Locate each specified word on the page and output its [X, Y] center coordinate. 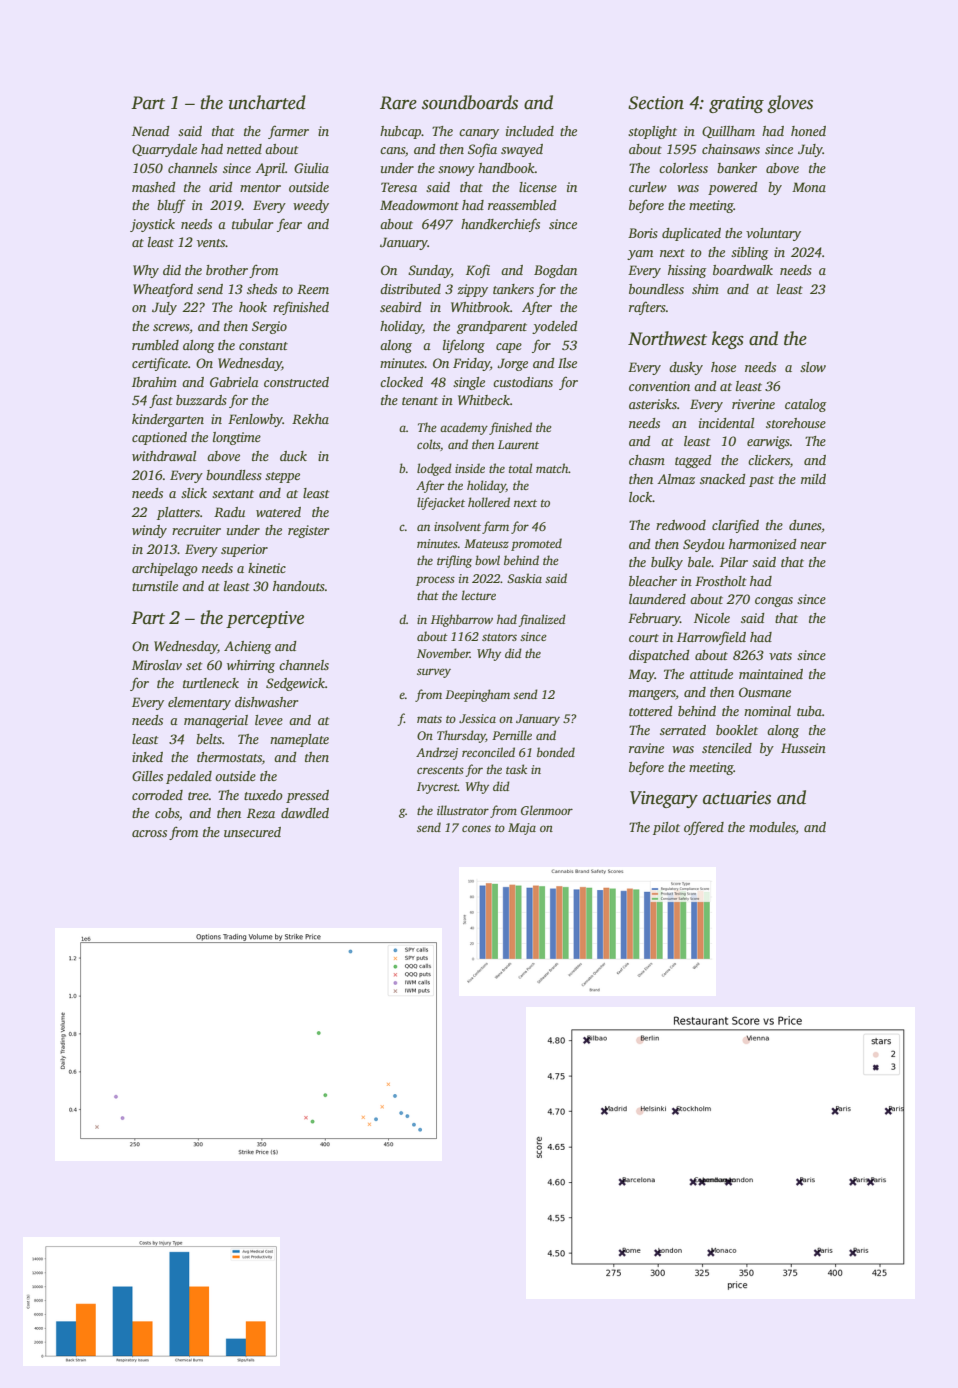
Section [656, 103]
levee [269, 720]
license [538, 187]
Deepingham [477, 695]
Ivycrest [437, 788]
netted [244, 149]
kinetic [267, 568]
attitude [711, 674]
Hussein [803, 748]
